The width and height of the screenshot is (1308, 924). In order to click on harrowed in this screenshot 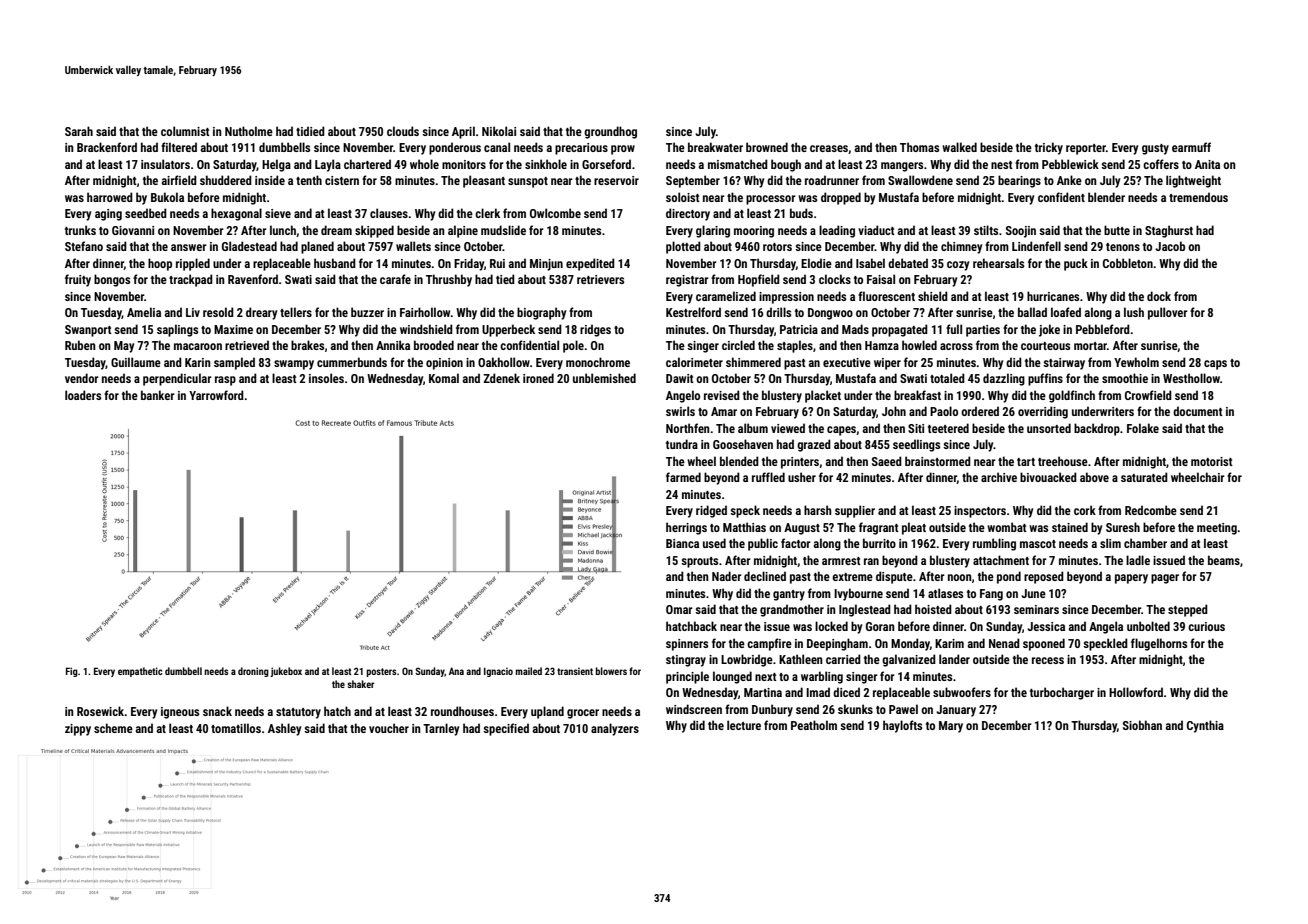, I will do `click(110, 197)`.
